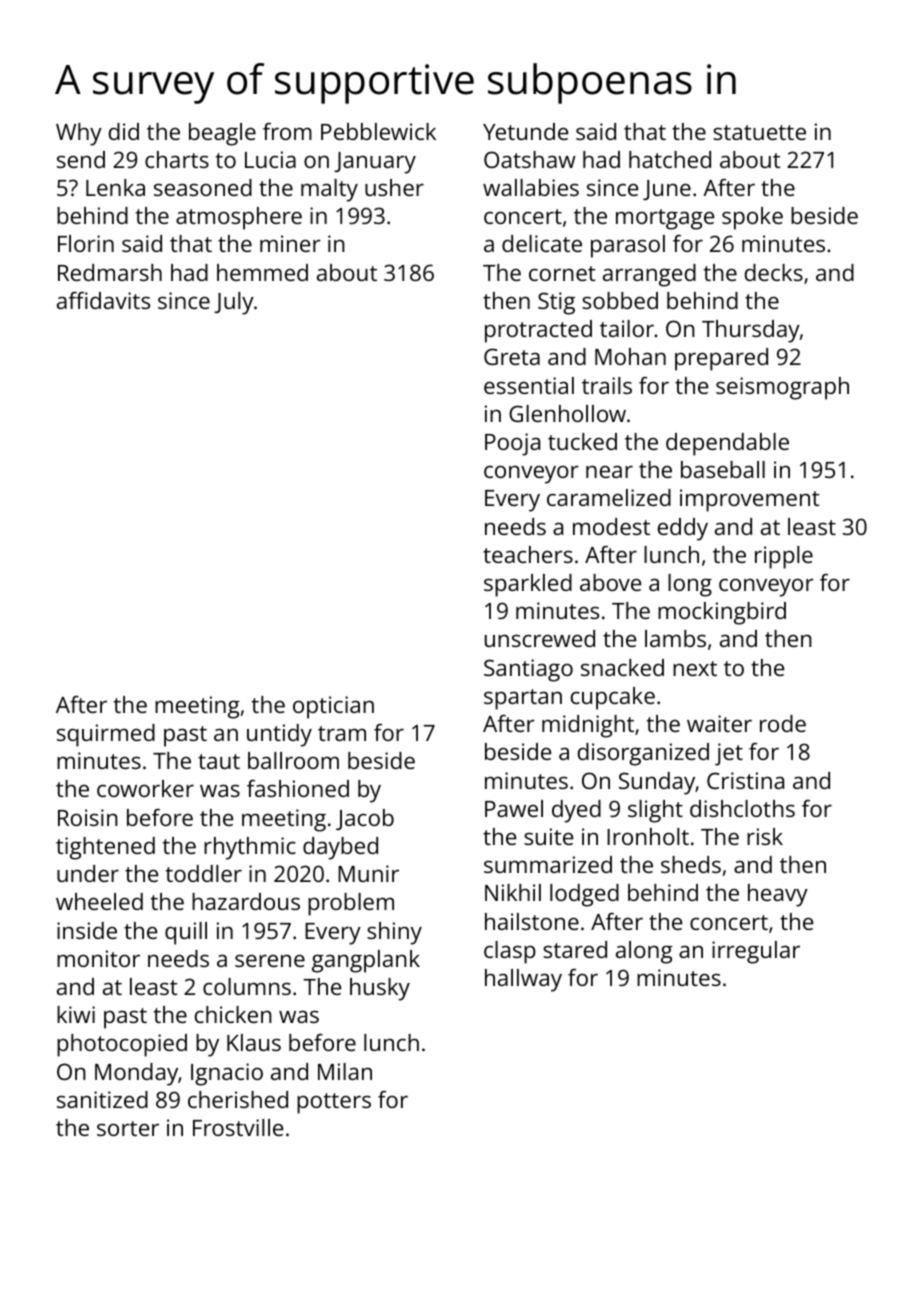  I want to click on tucked, so click(582, 441).
